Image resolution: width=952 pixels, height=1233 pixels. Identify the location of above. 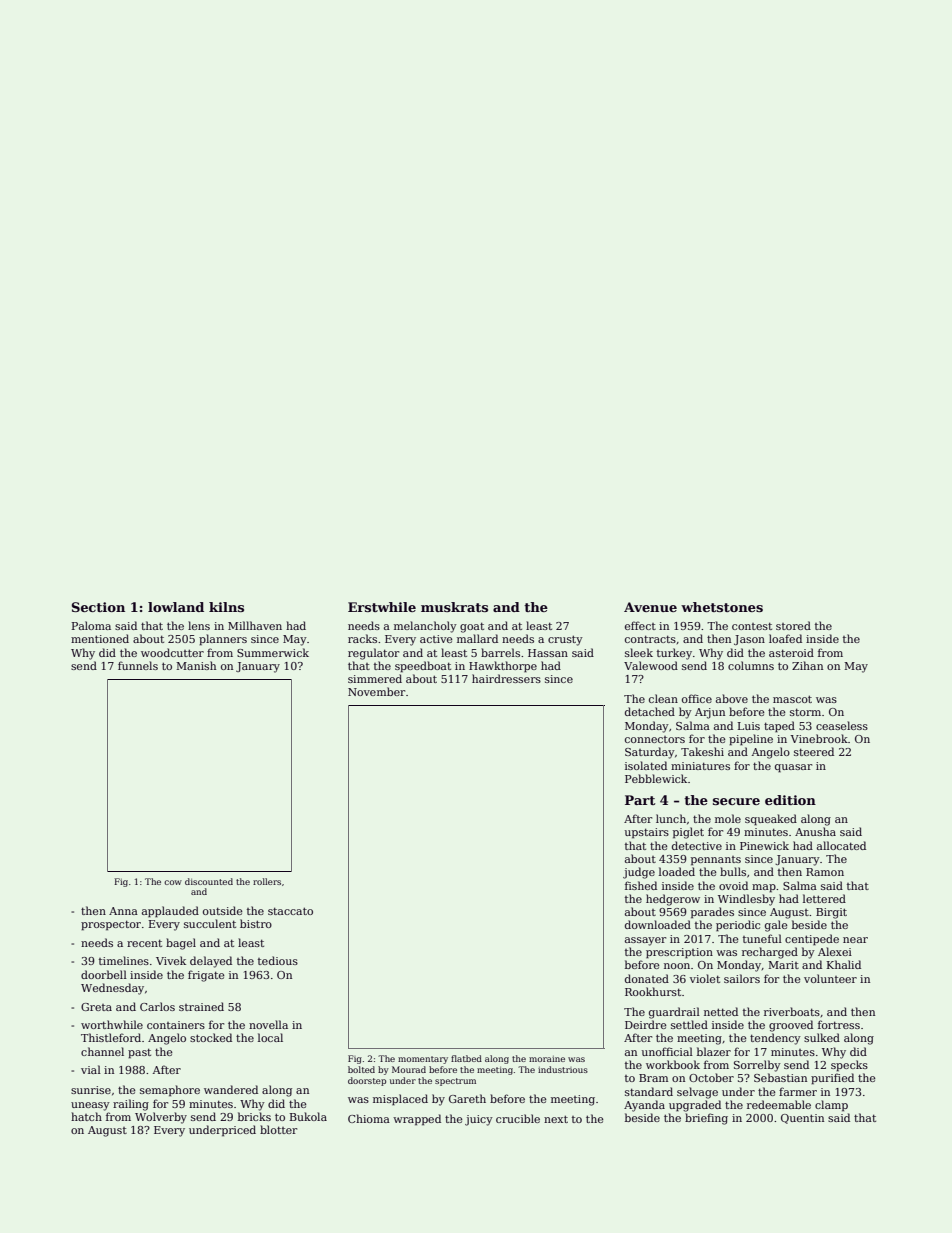
(732, 698).
